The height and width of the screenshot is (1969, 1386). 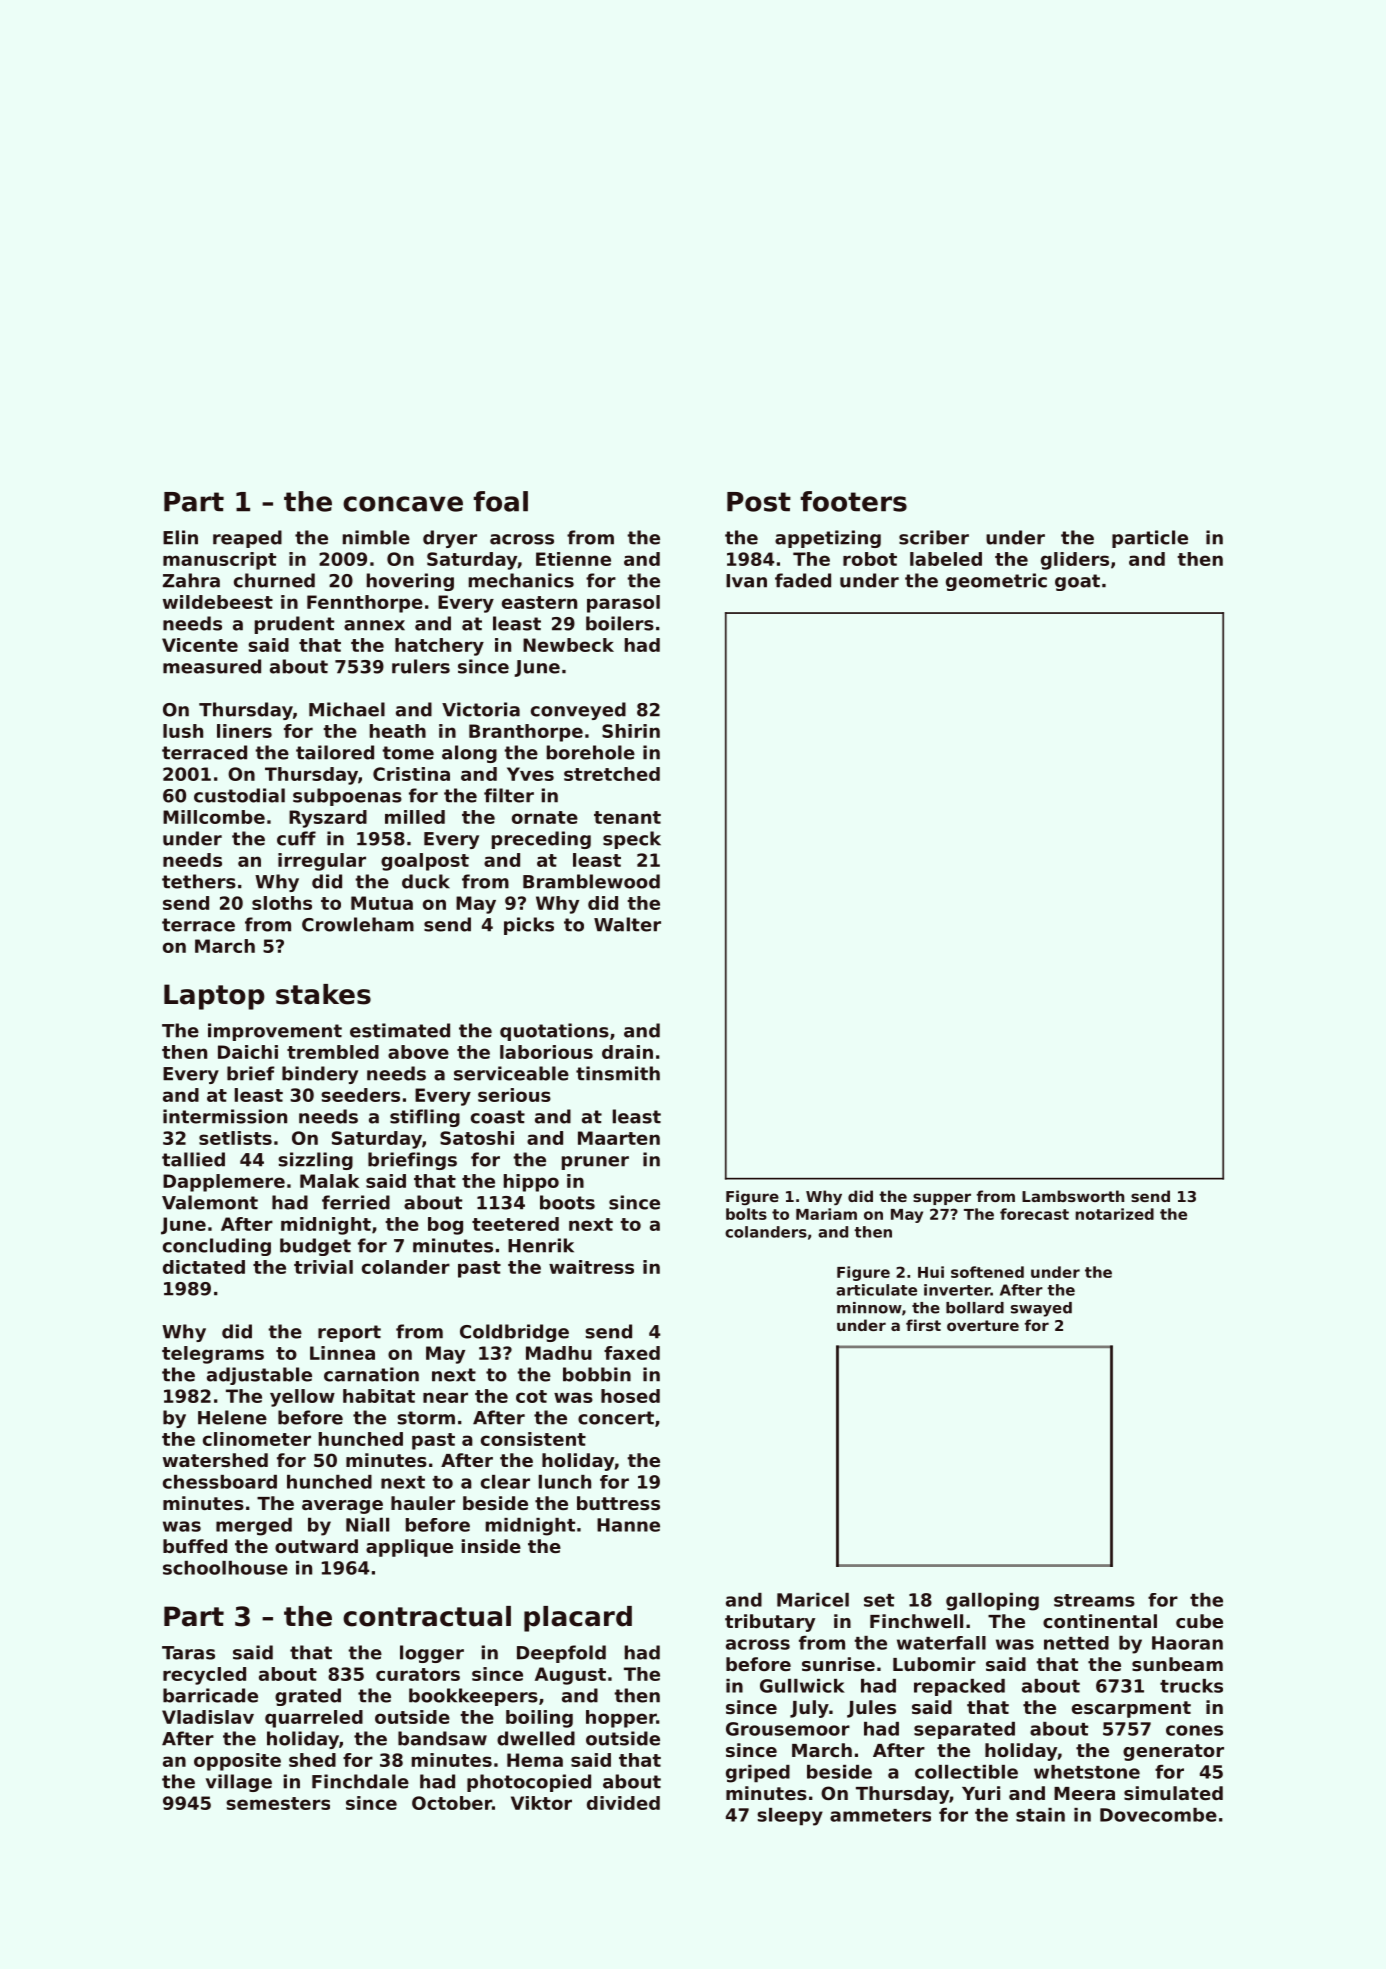 I want to click on waterfall, so click(x=941, y=1643).
